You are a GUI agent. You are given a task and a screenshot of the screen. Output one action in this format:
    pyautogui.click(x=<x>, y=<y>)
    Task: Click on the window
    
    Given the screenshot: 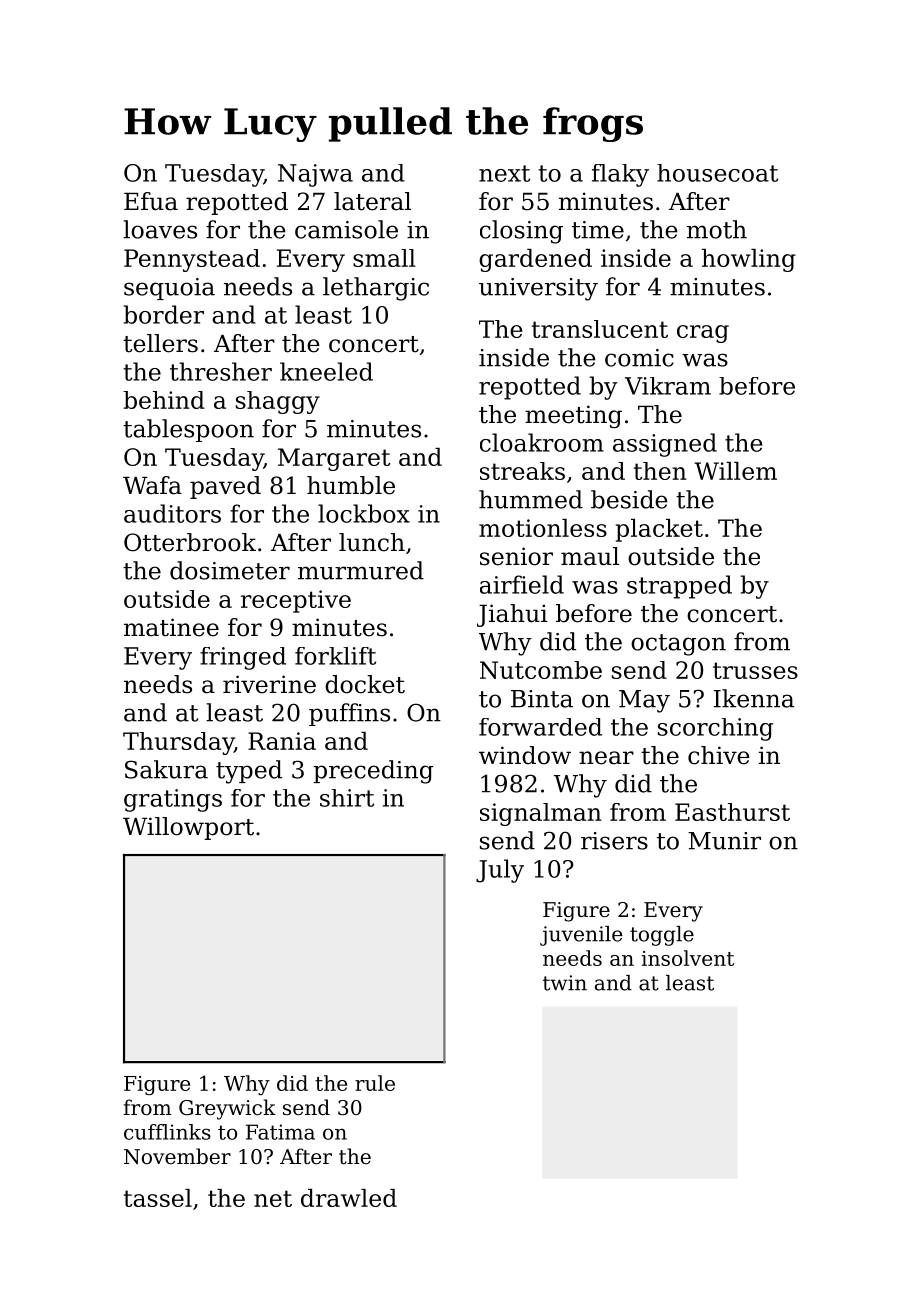 What is the action you would take?
    pyautogui.click(x=525, y=755)
